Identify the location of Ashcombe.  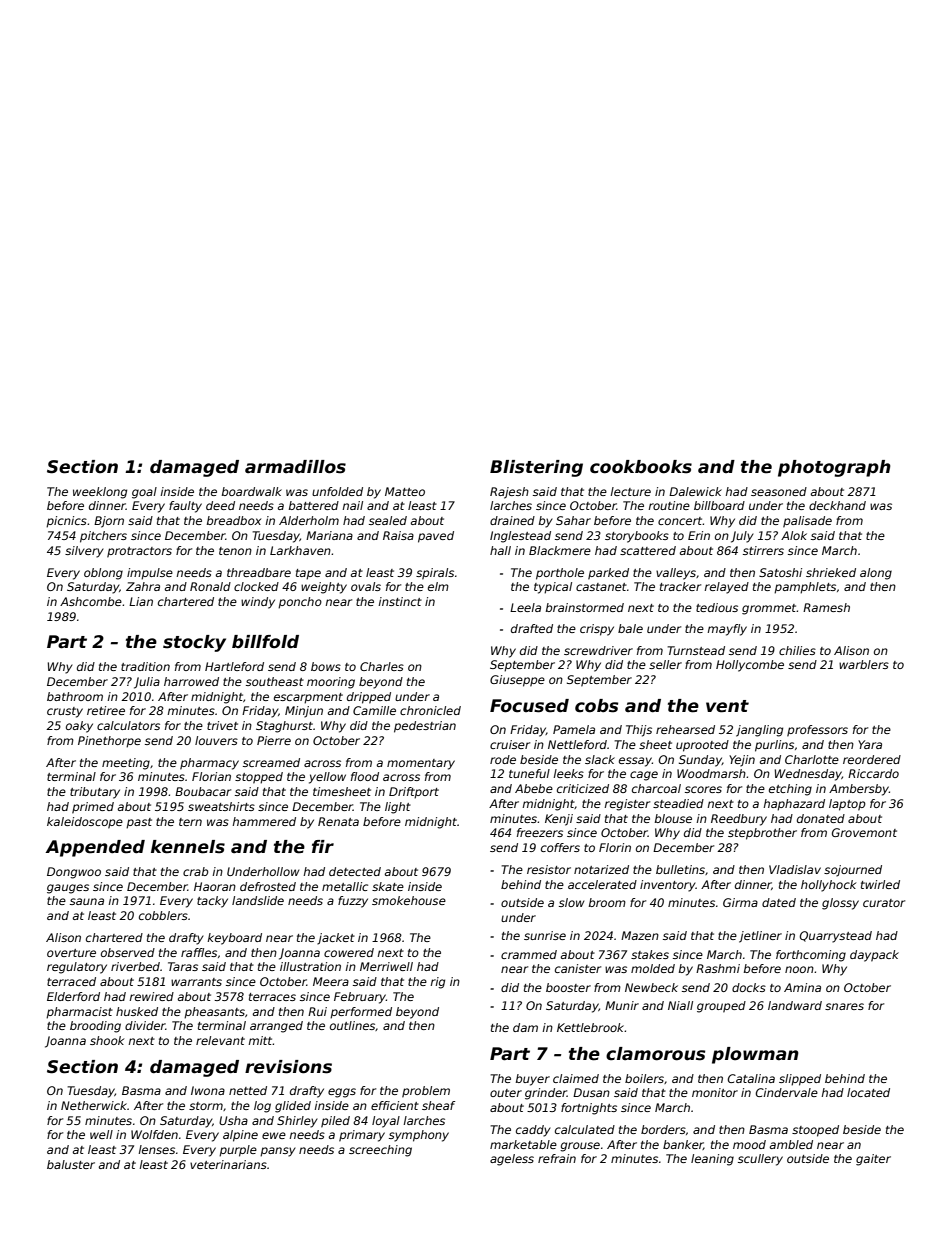
(91, 601).
